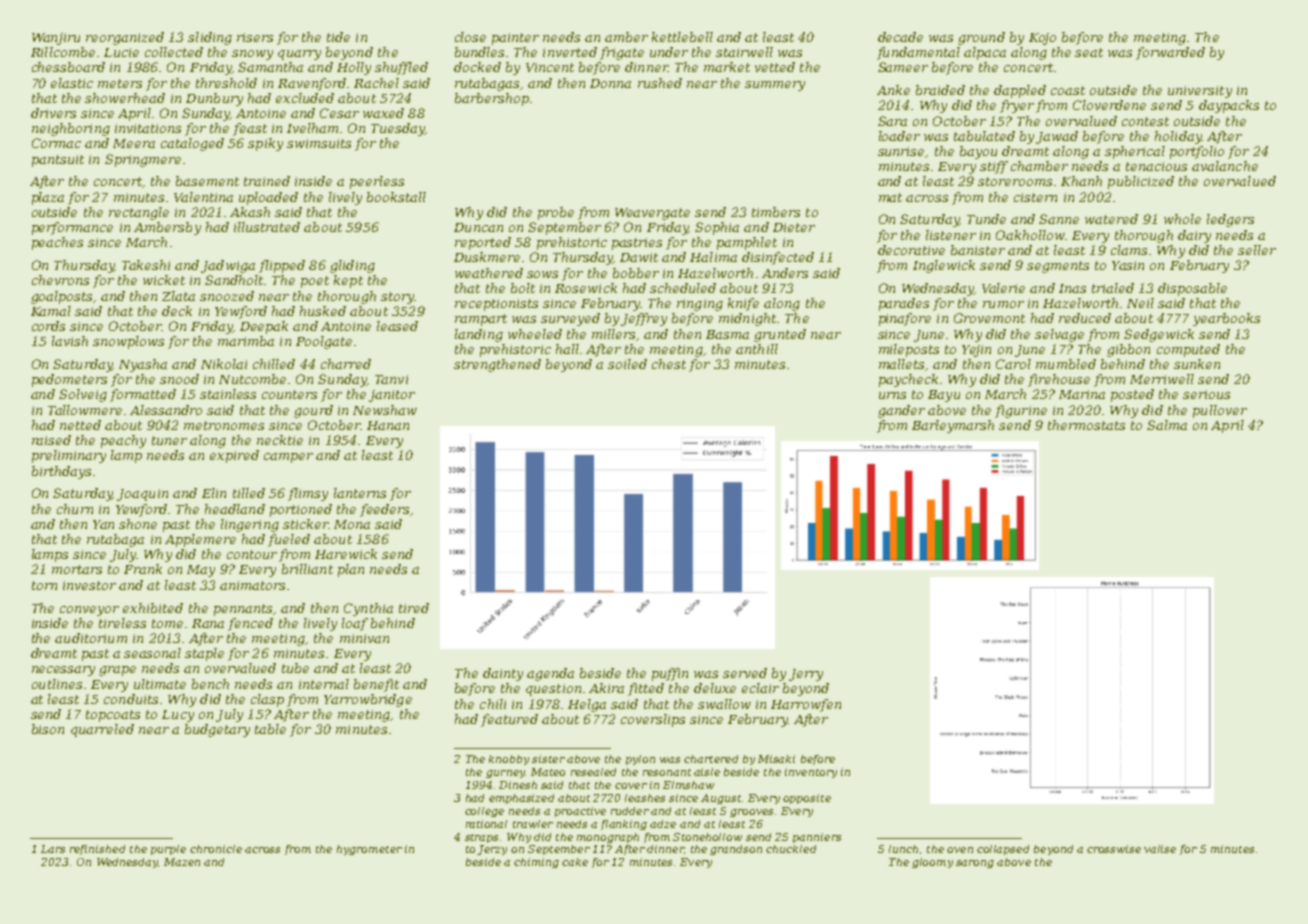 This document has width=1308, height=924. Describe the element at coordinates (97, 850) in the document. I see `refinished` at that location.
